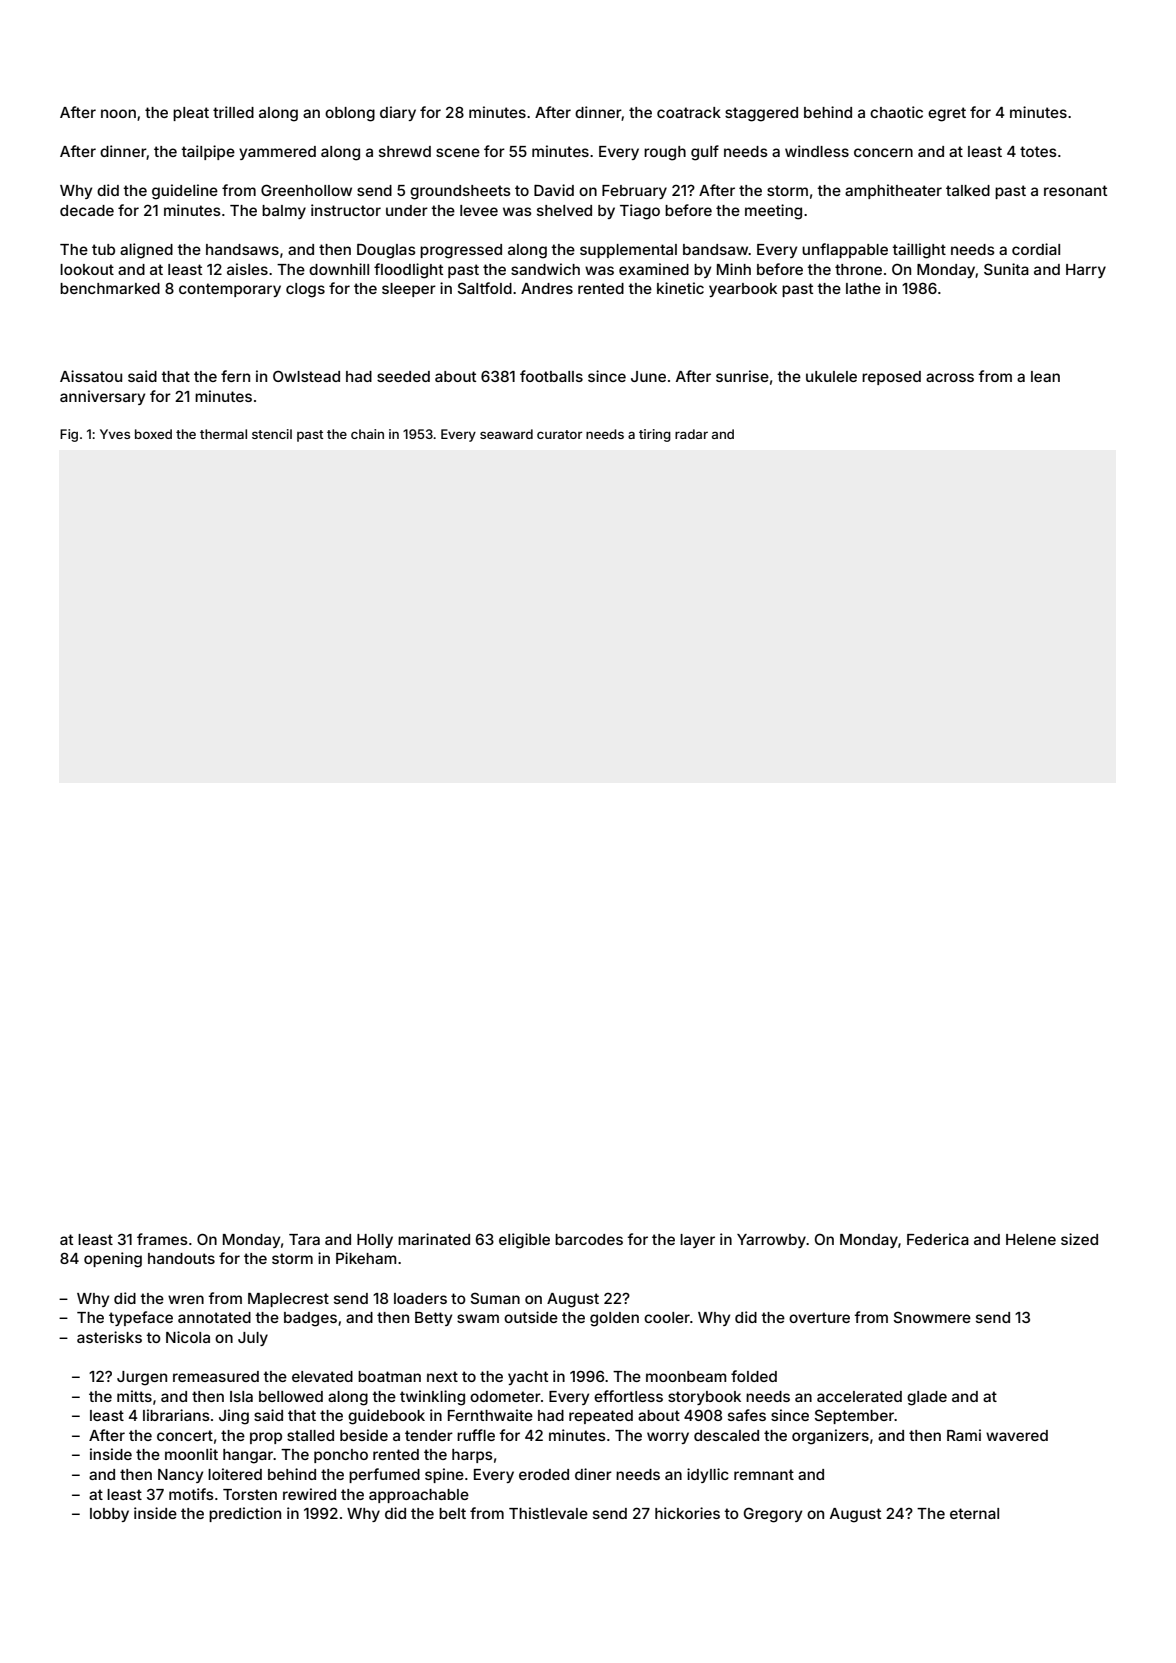 The height and width of the image is (1663, 1176). What do you see at coordinates (162, 1239) in the image?
I see `frames` at bounding box center [162, 1239].
